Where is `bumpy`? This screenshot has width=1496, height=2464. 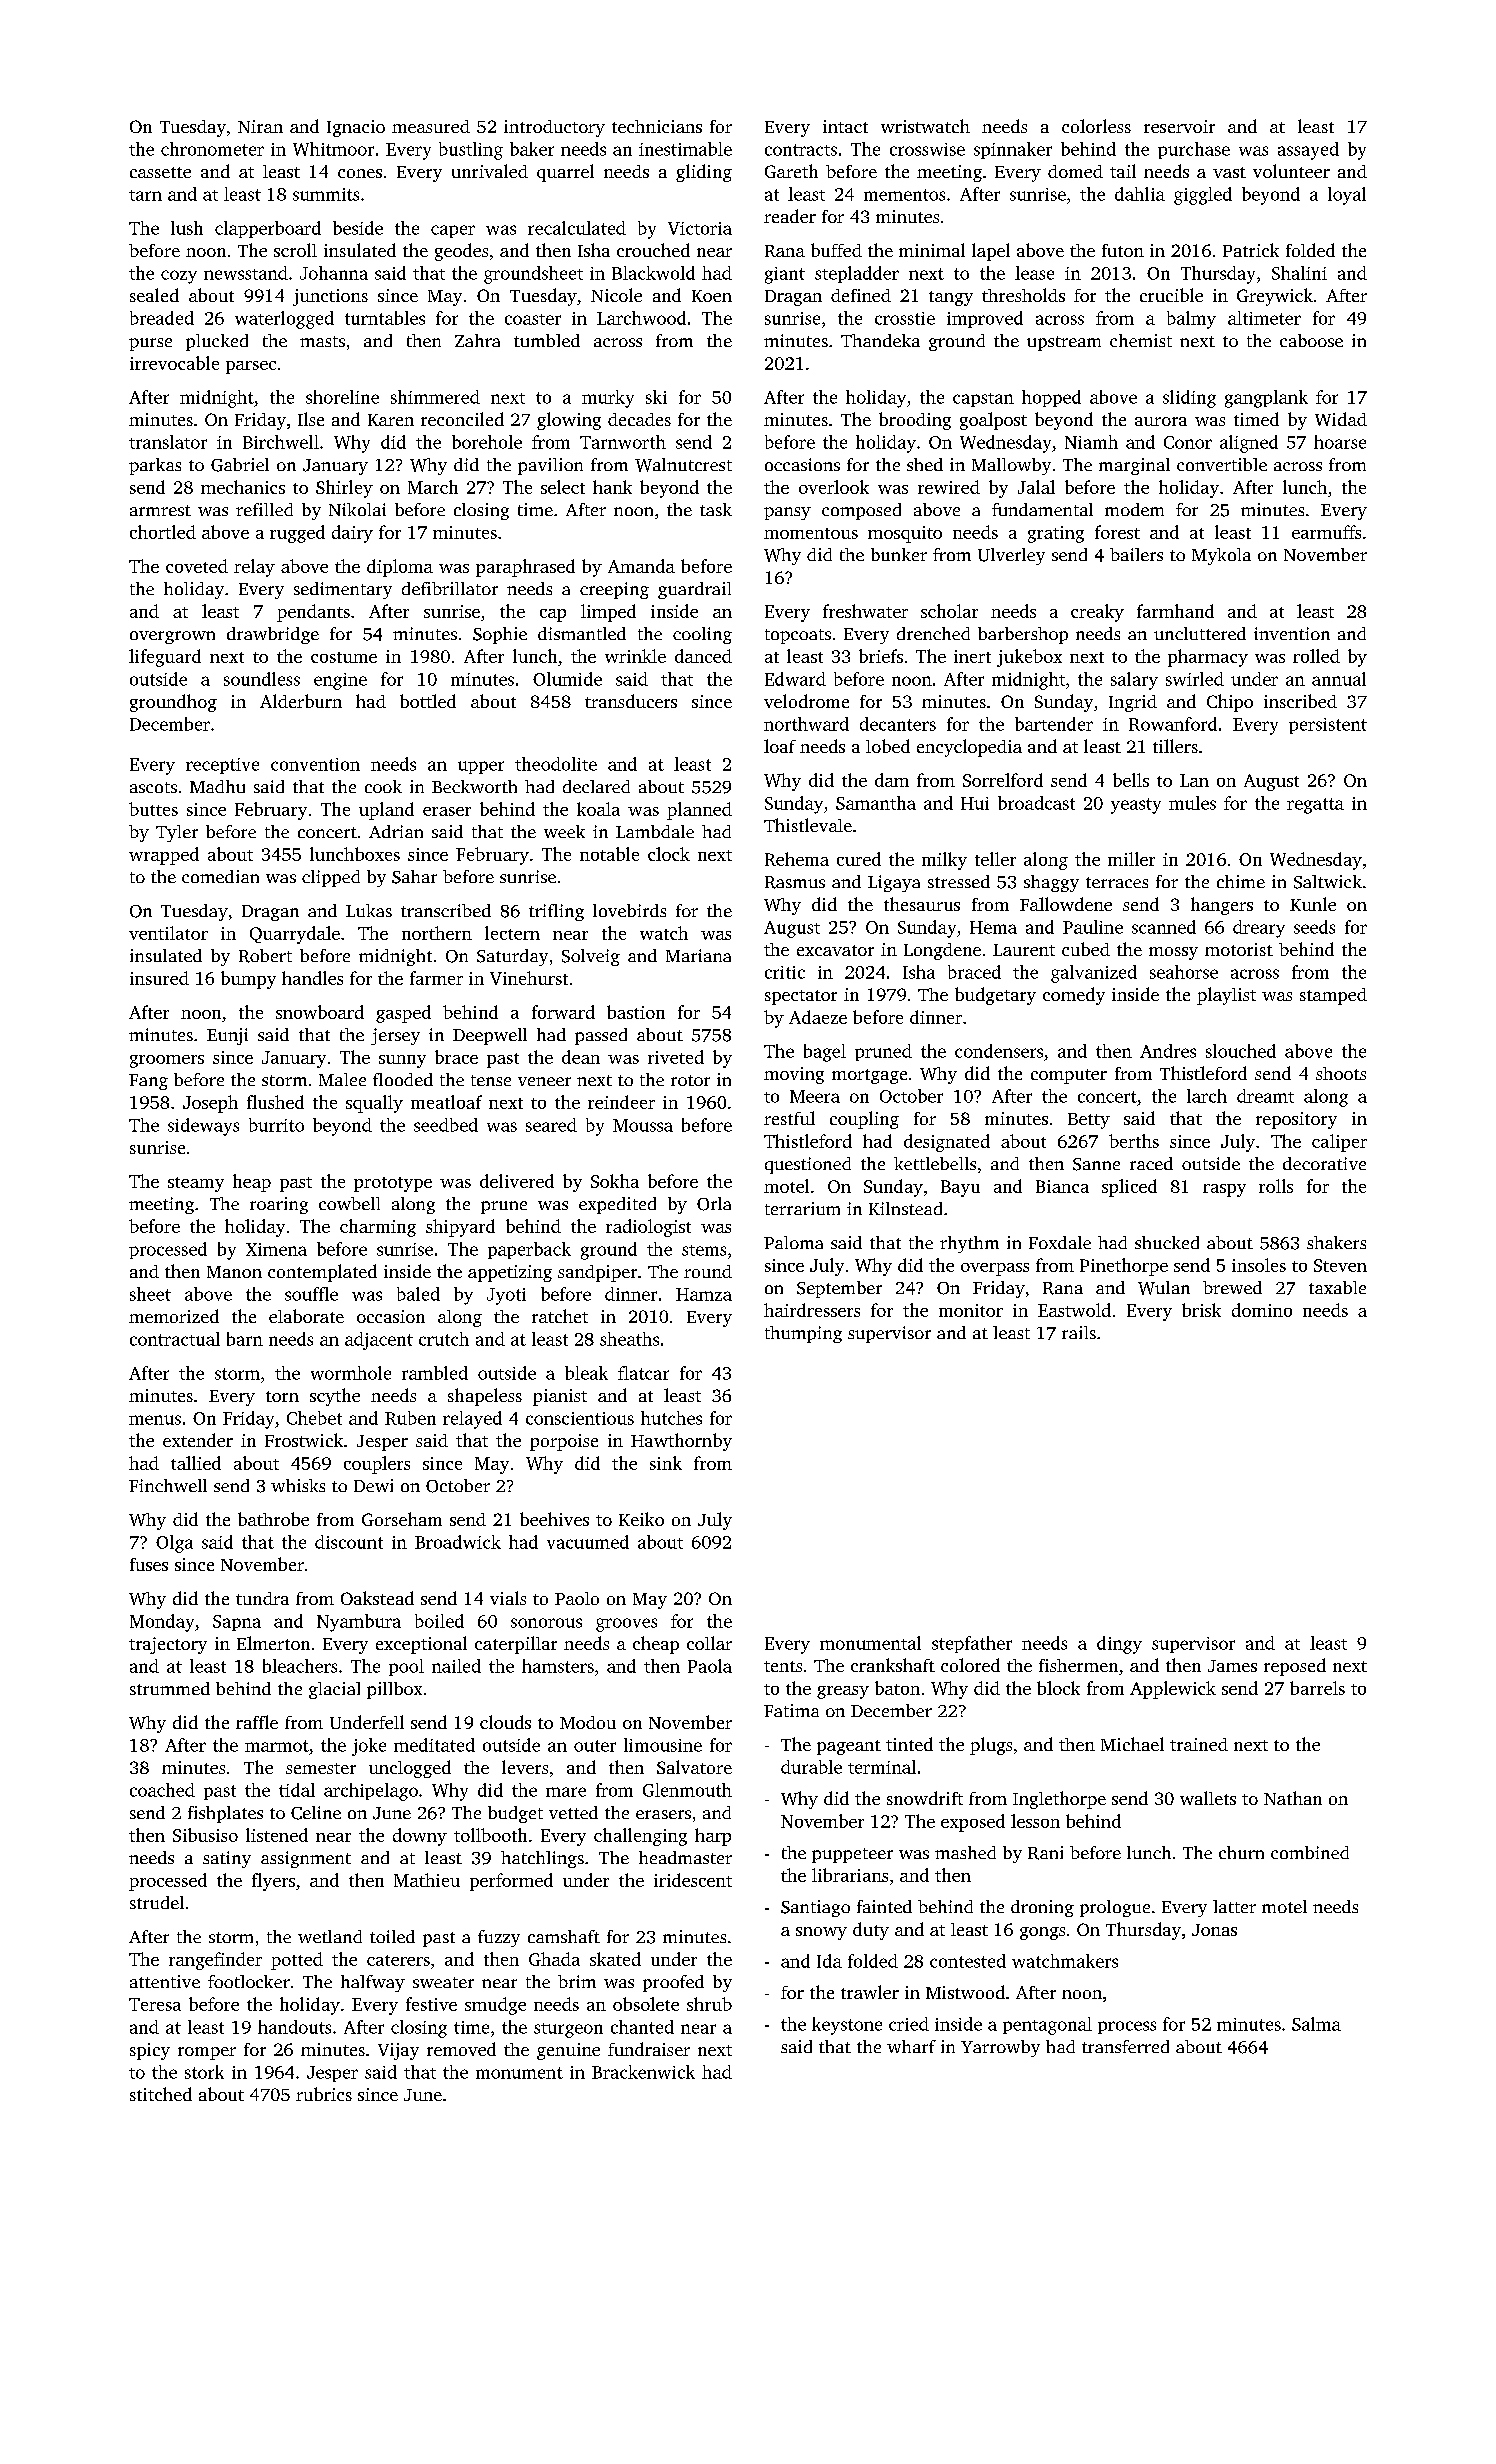
bumpy is located at coordinates (248, 980).
